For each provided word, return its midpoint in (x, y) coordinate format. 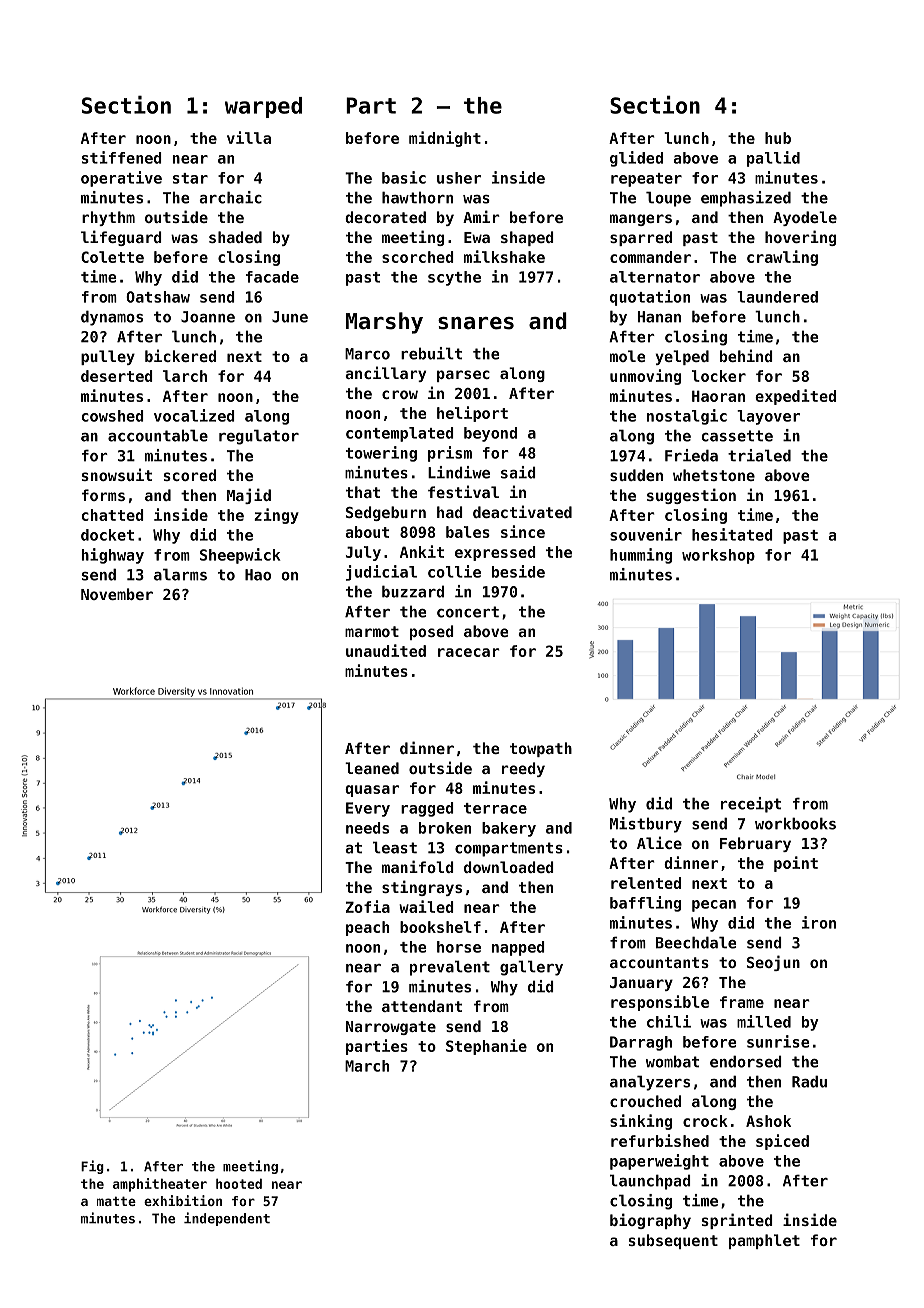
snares (476, 323)
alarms (180, 574)
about (367, 532)
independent (227, 1219)
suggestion (691, 496)
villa (249, 137)
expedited (795, 397)
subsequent (673, 1241)
